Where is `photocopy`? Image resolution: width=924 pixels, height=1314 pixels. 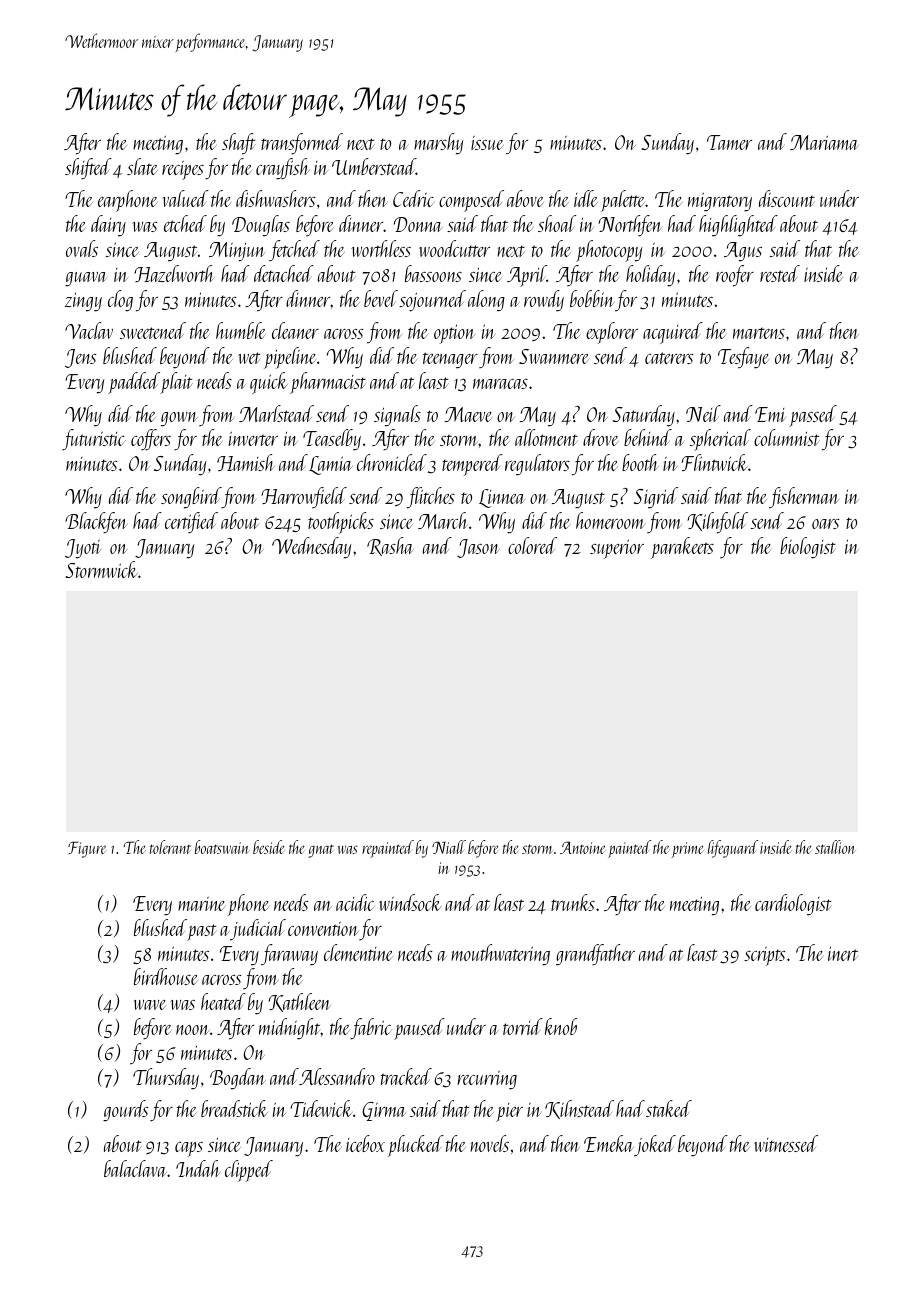
photocopy is located at coordinates (609, 251).
